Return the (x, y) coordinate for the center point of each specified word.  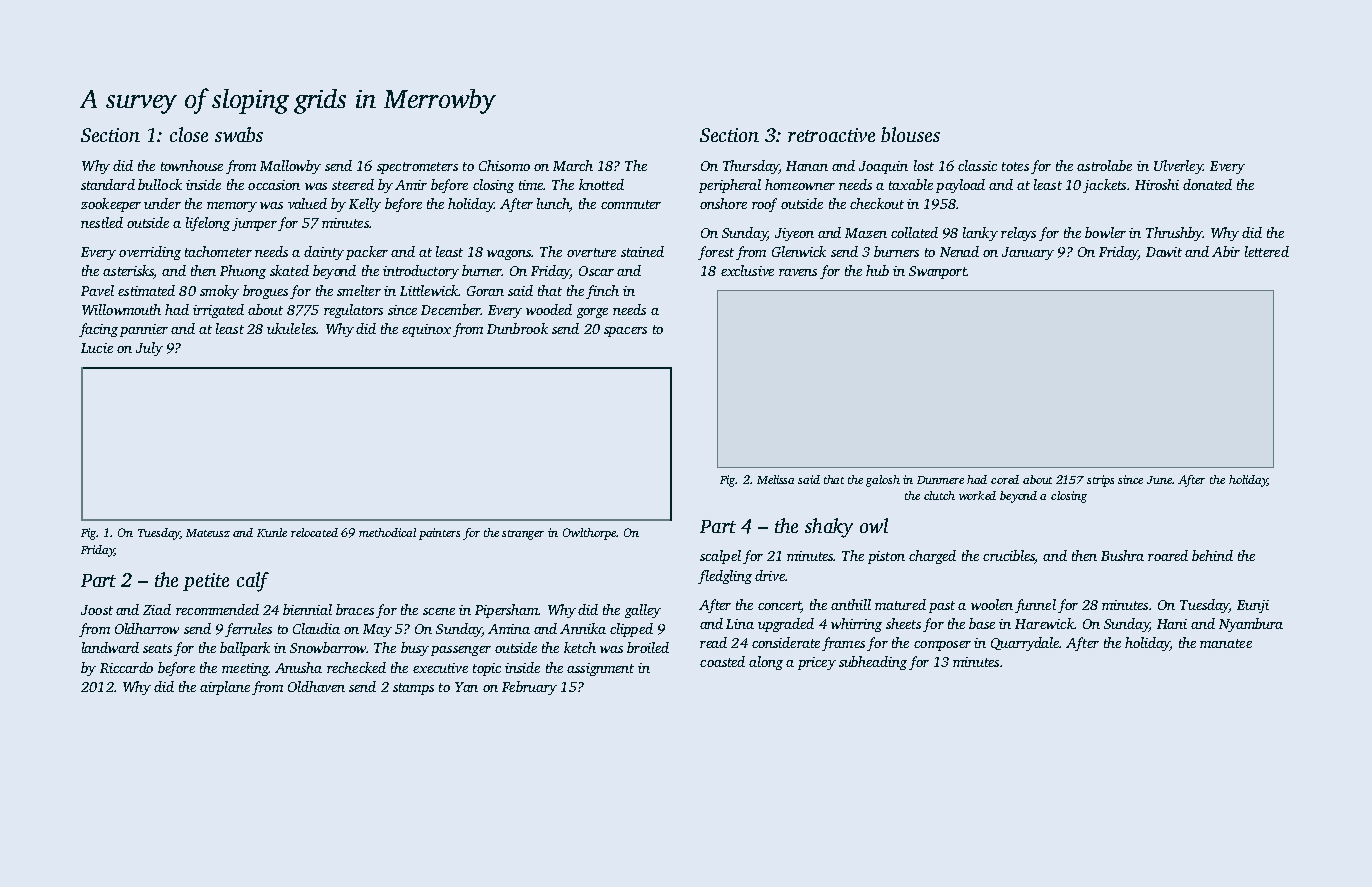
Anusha (298, 667)
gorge (592, 313)
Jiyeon (794, 234)
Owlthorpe (589, 534)
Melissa (775, 479)
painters (439, 534)
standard (108, 184)
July (149, 349)
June (1160, 480)
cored (1005, 479)
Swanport (938, 272)
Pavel (97, 290)
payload (960, 186)
